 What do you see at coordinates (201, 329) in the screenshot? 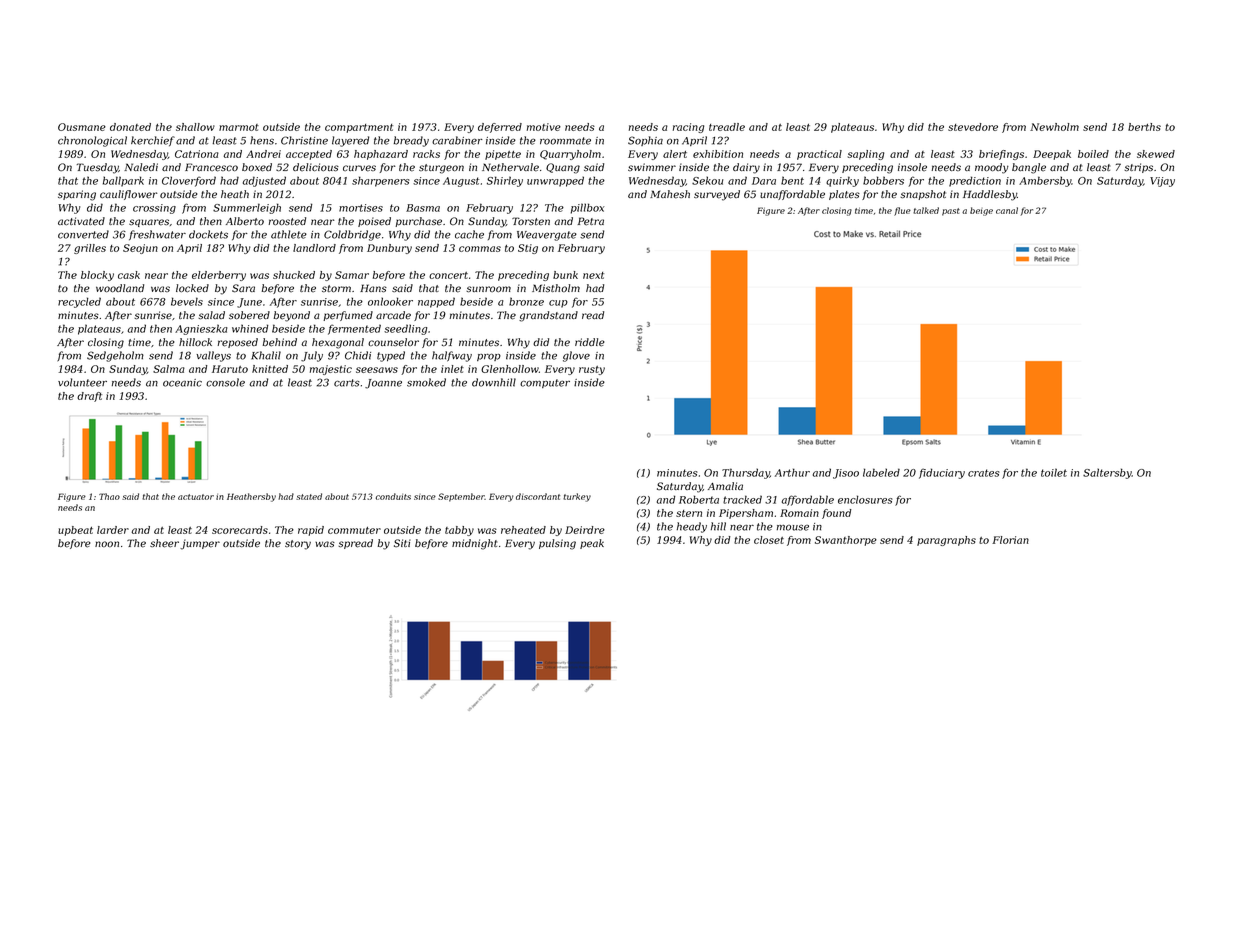
I see `Agnieszka` at bounding box center [201, 329].
